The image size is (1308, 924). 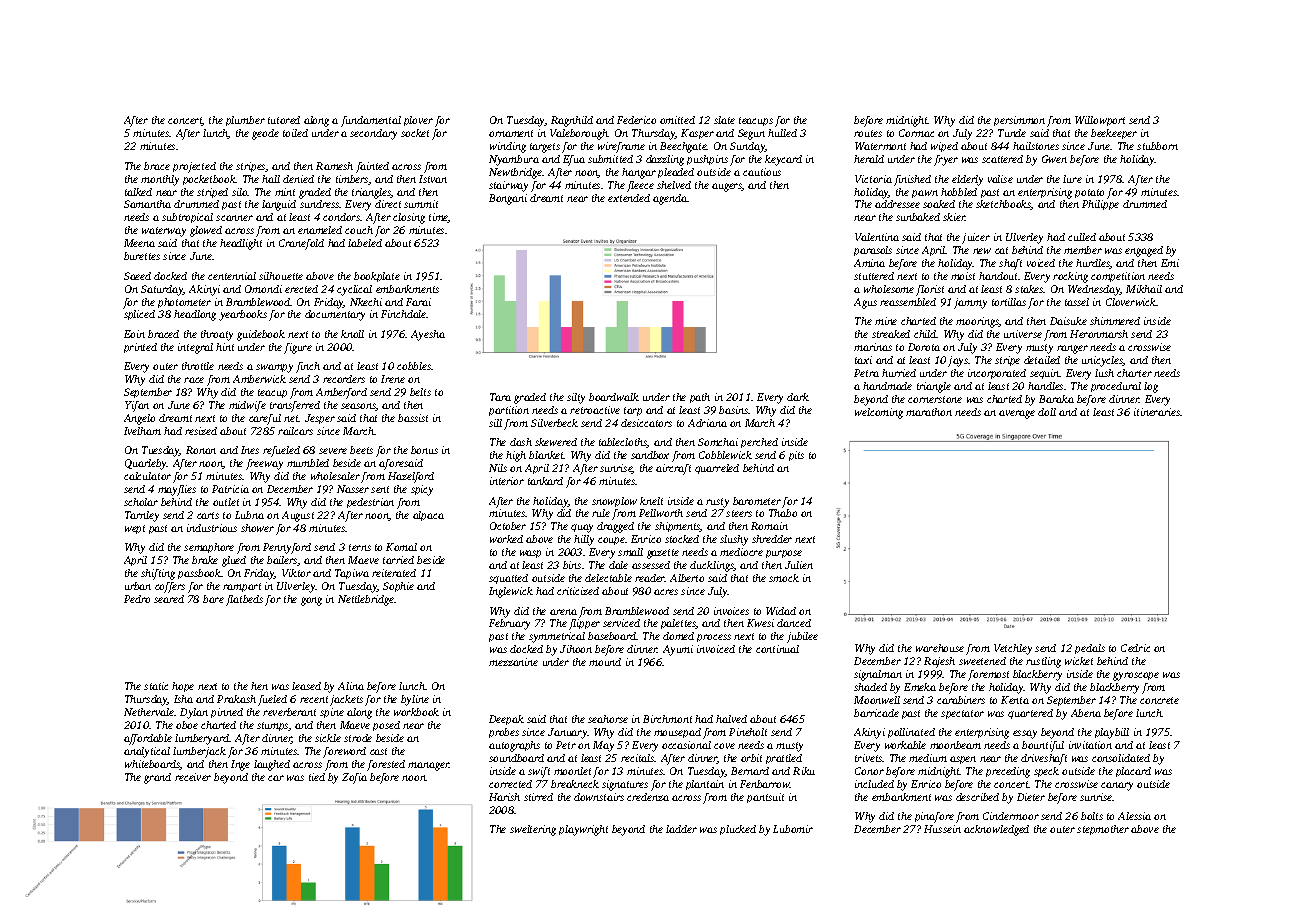 I want to click on railcars, so click(x=295, y=431).
